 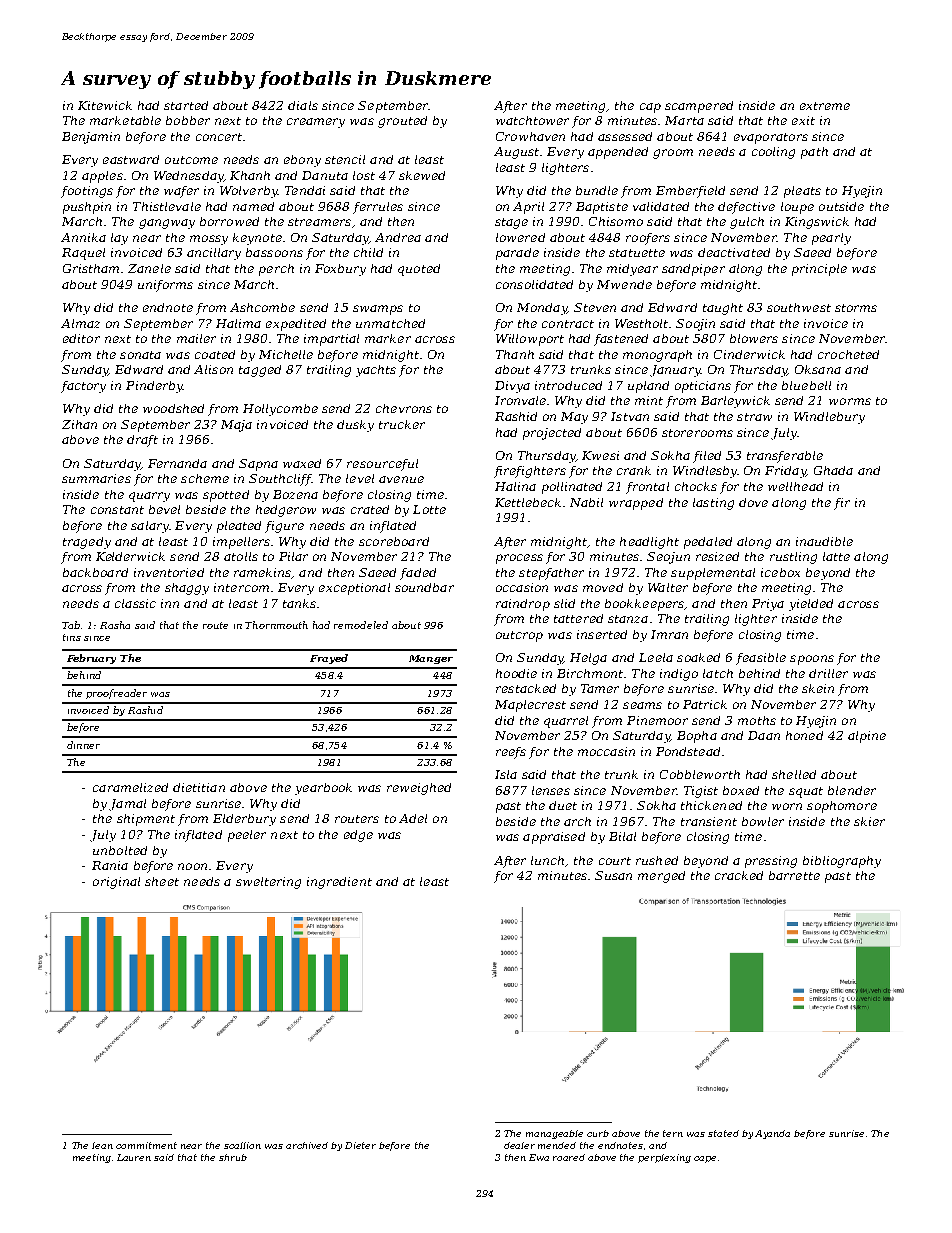 I want to click on barrette, so click(x=794, y=875).
